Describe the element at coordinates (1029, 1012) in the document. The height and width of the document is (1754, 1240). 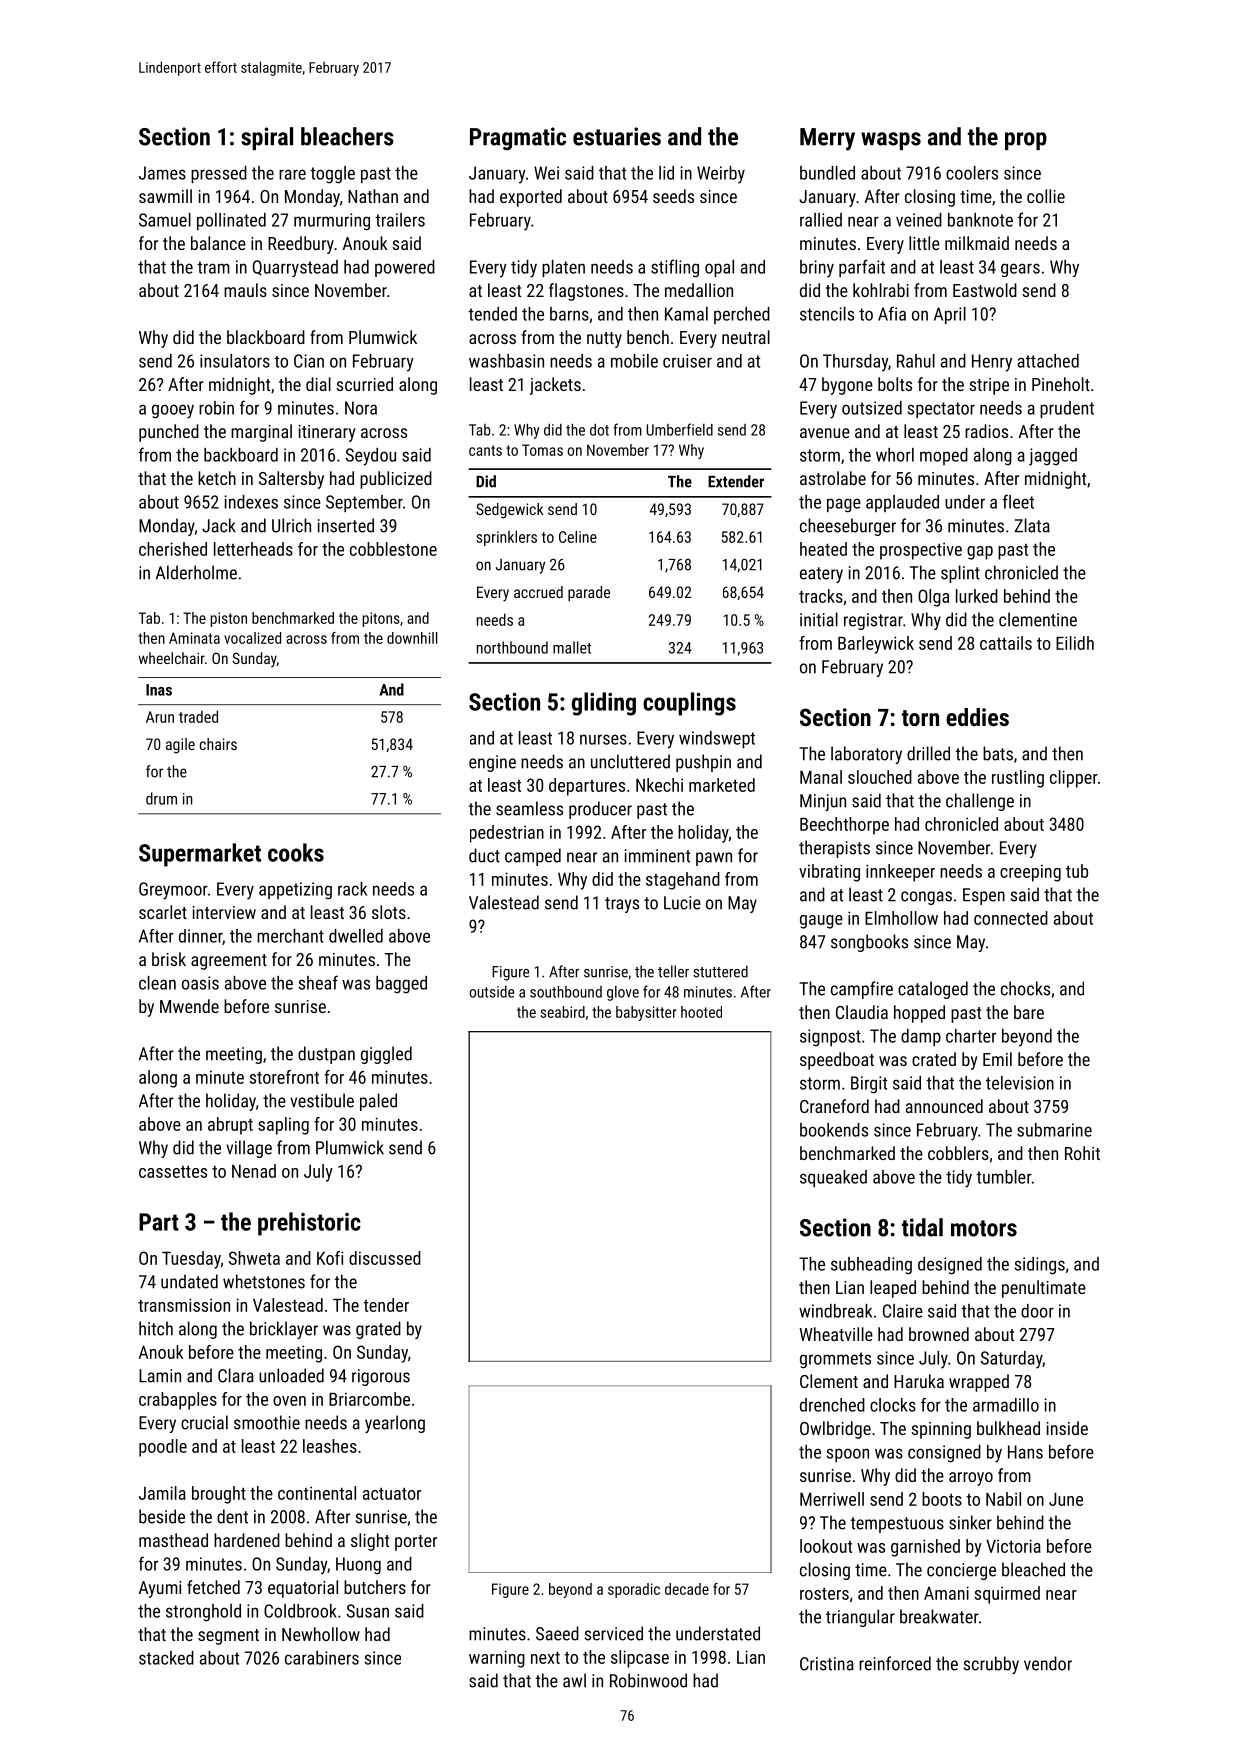
I see `bare` at that location.
